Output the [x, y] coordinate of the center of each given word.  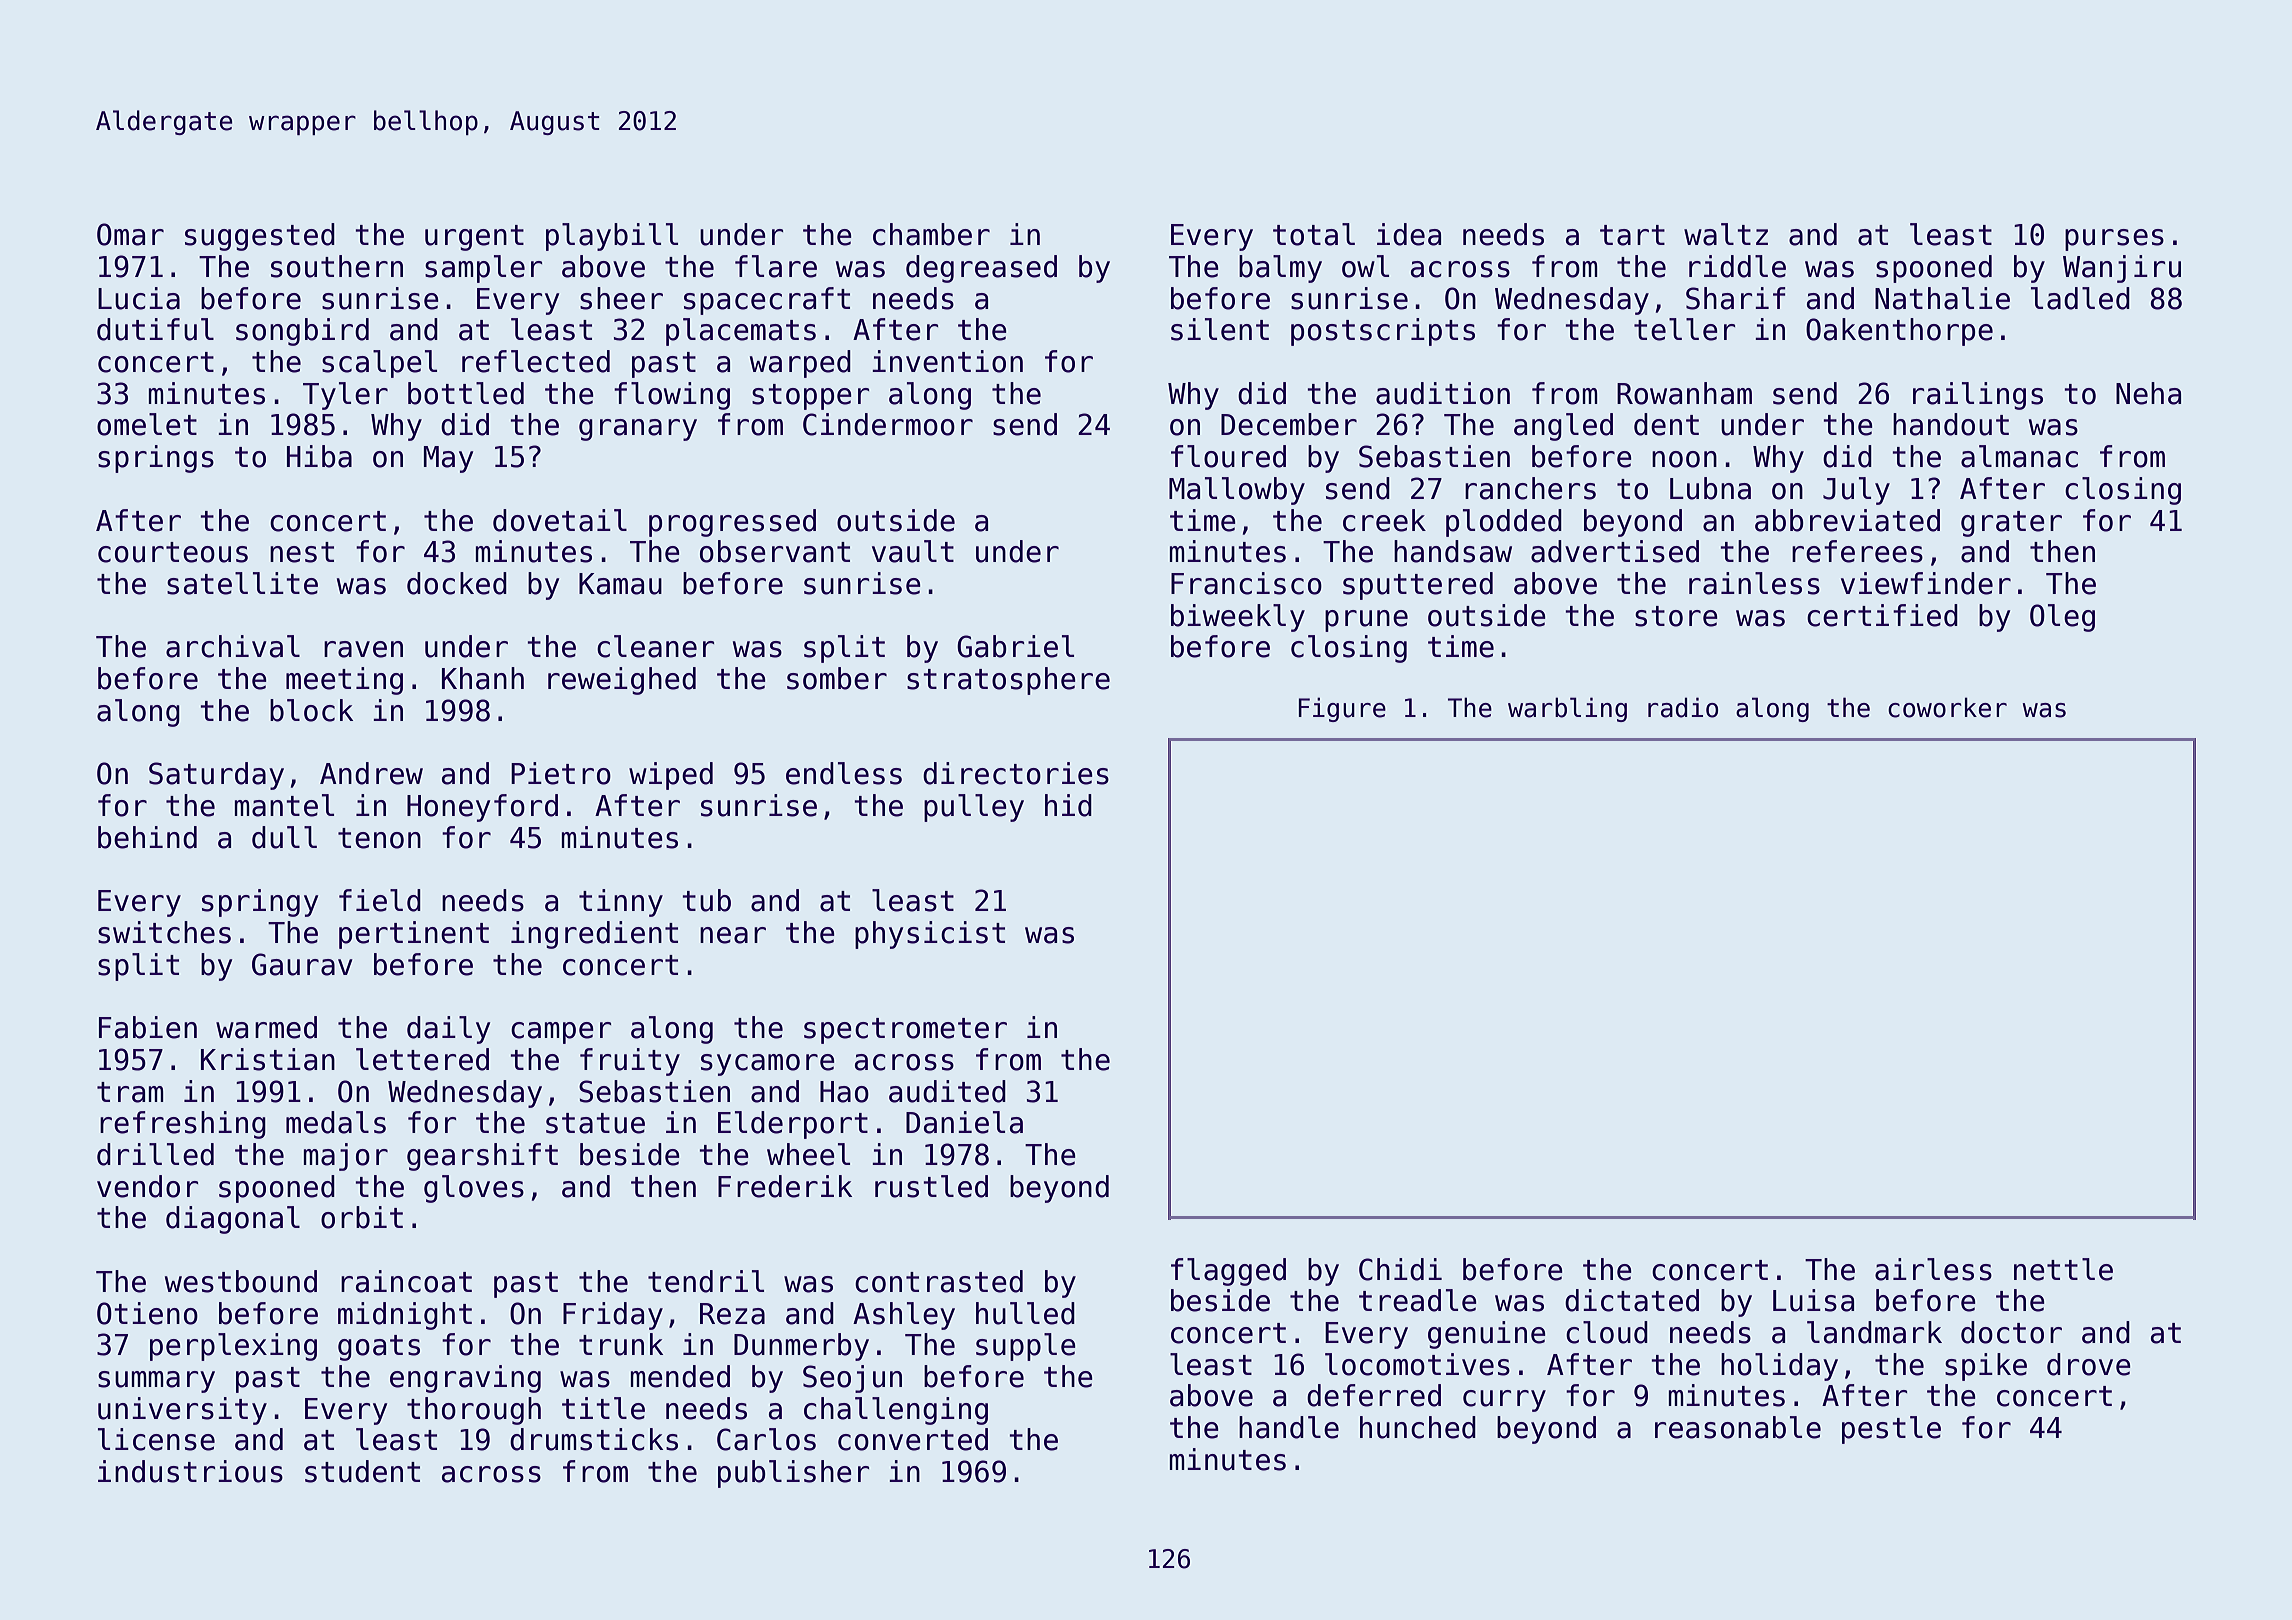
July [1856, 491]
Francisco [1246, 583]
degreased [981, 269]
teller [1684, 329]
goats [379, 1348]
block [311, 710]
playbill [612, 237]
